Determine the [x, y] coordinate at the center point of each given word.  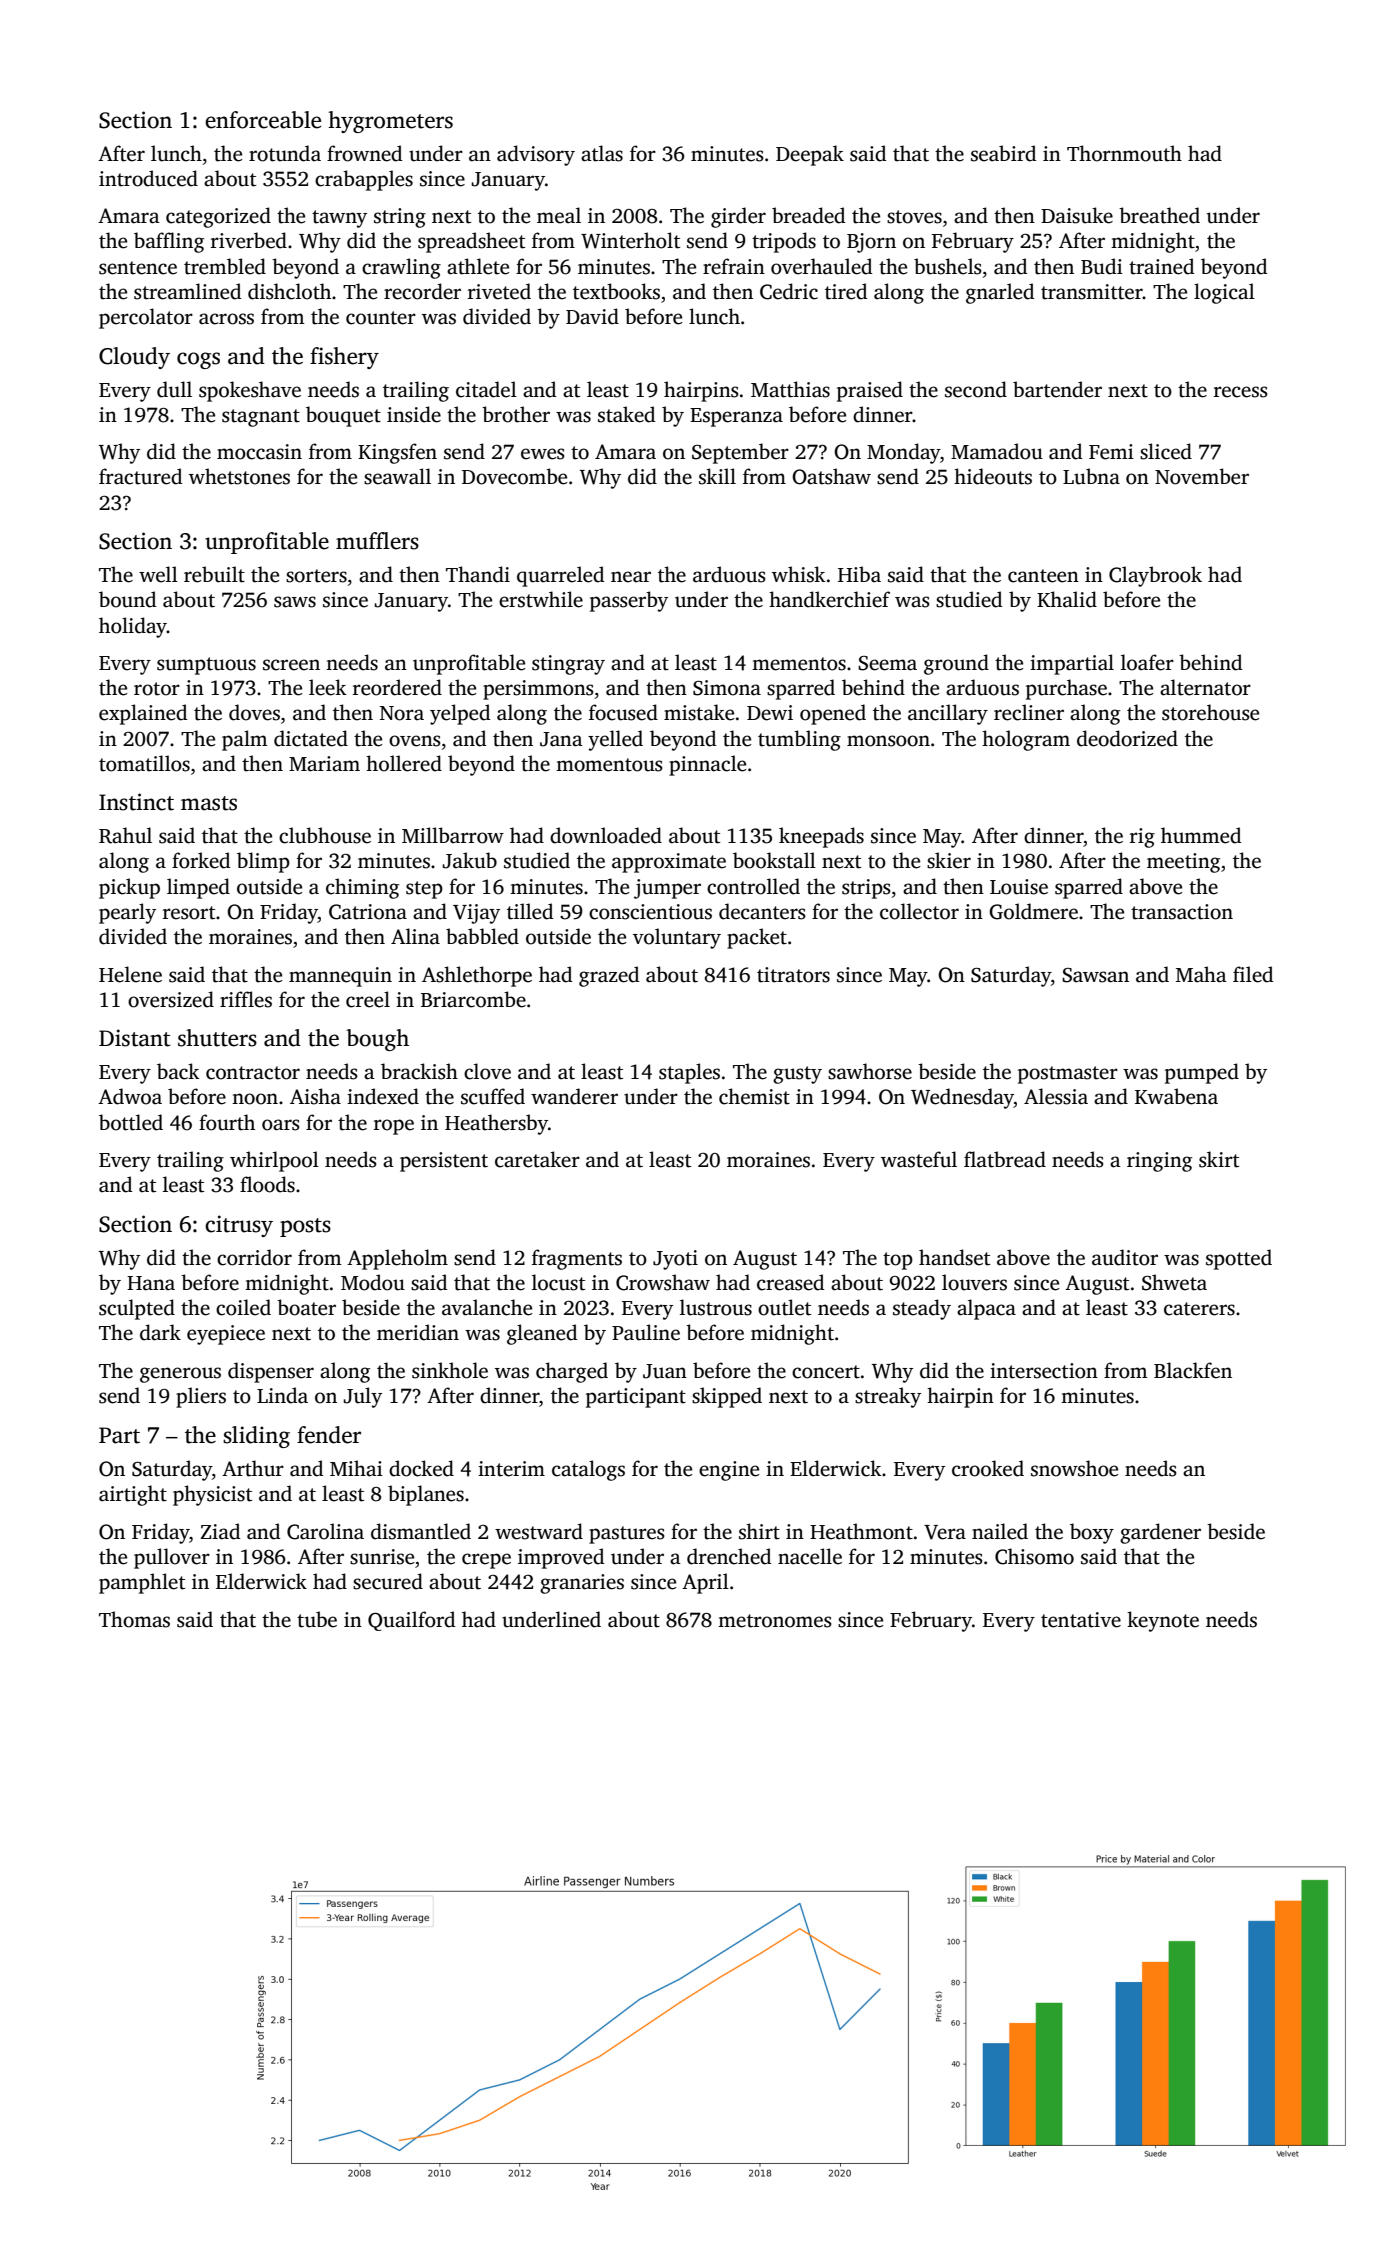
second [976, 389]
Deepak [810, 155]
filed [1253, 974]
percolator [146, 318]
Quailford [412, 1621]
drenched [729, 1556]
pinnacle [707, 765]
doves [254, 712]
